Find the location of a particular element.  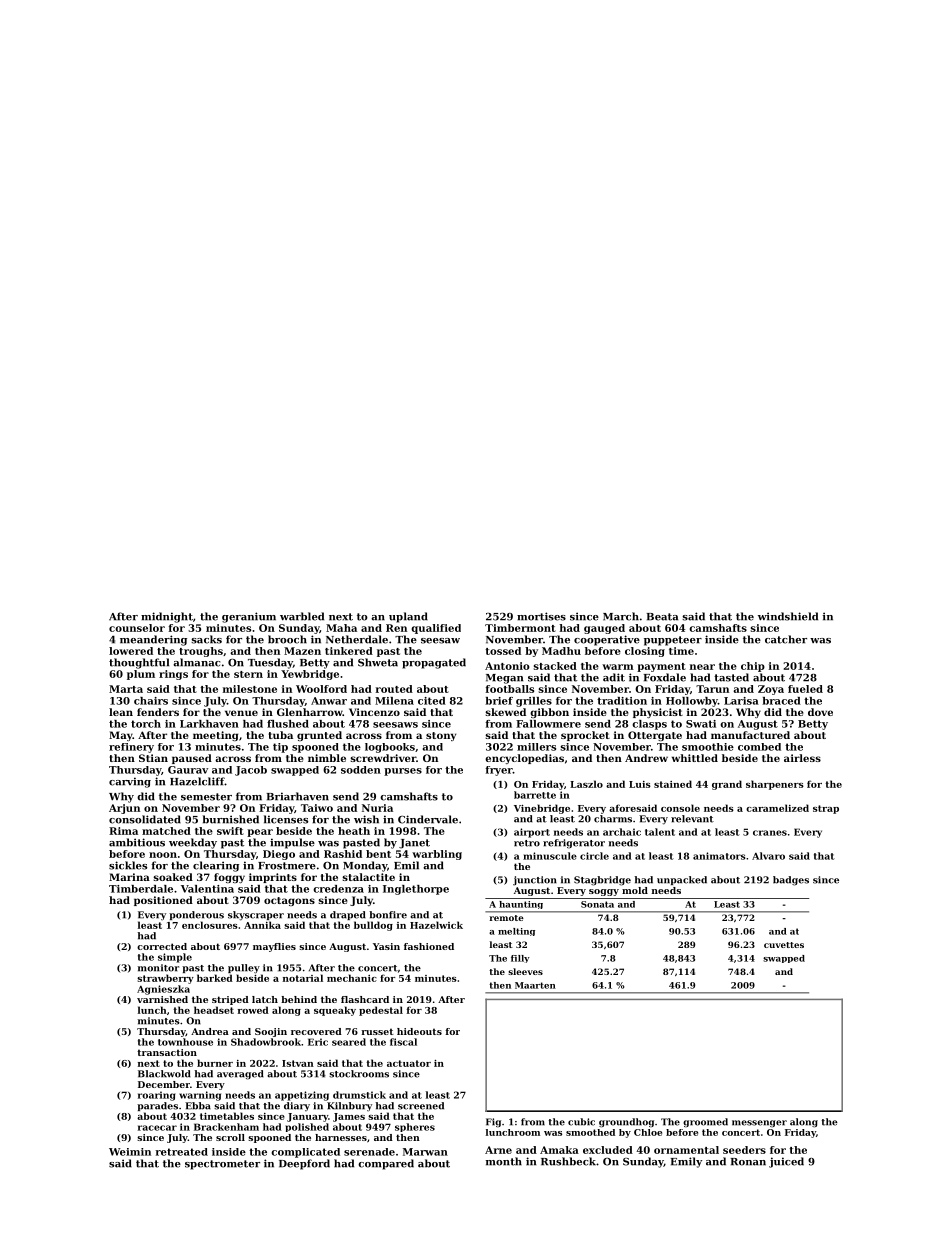

Diego is located at coordinates (279, 855).
